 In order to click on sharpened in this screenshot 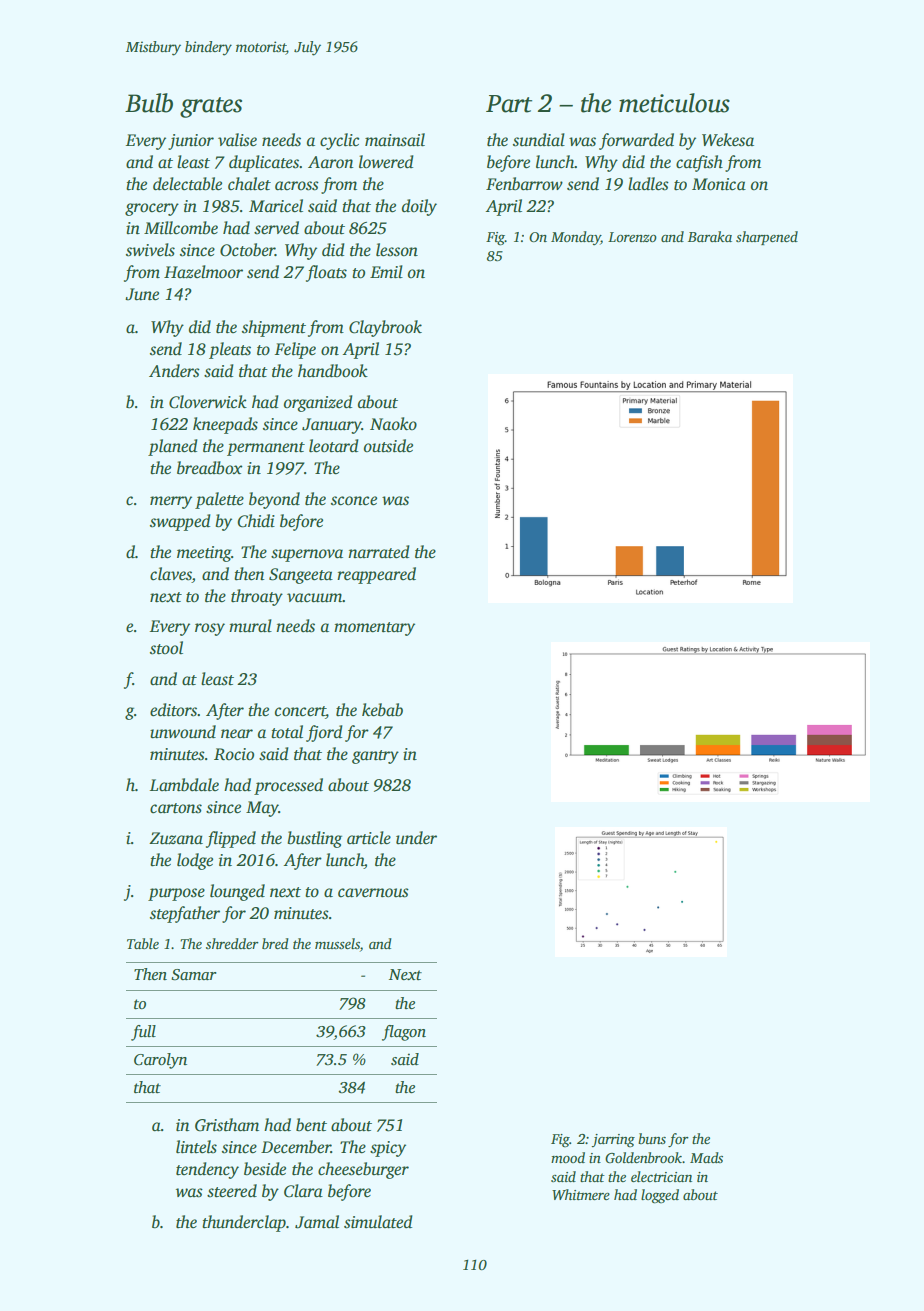, I will do `click(767, 238)`.
